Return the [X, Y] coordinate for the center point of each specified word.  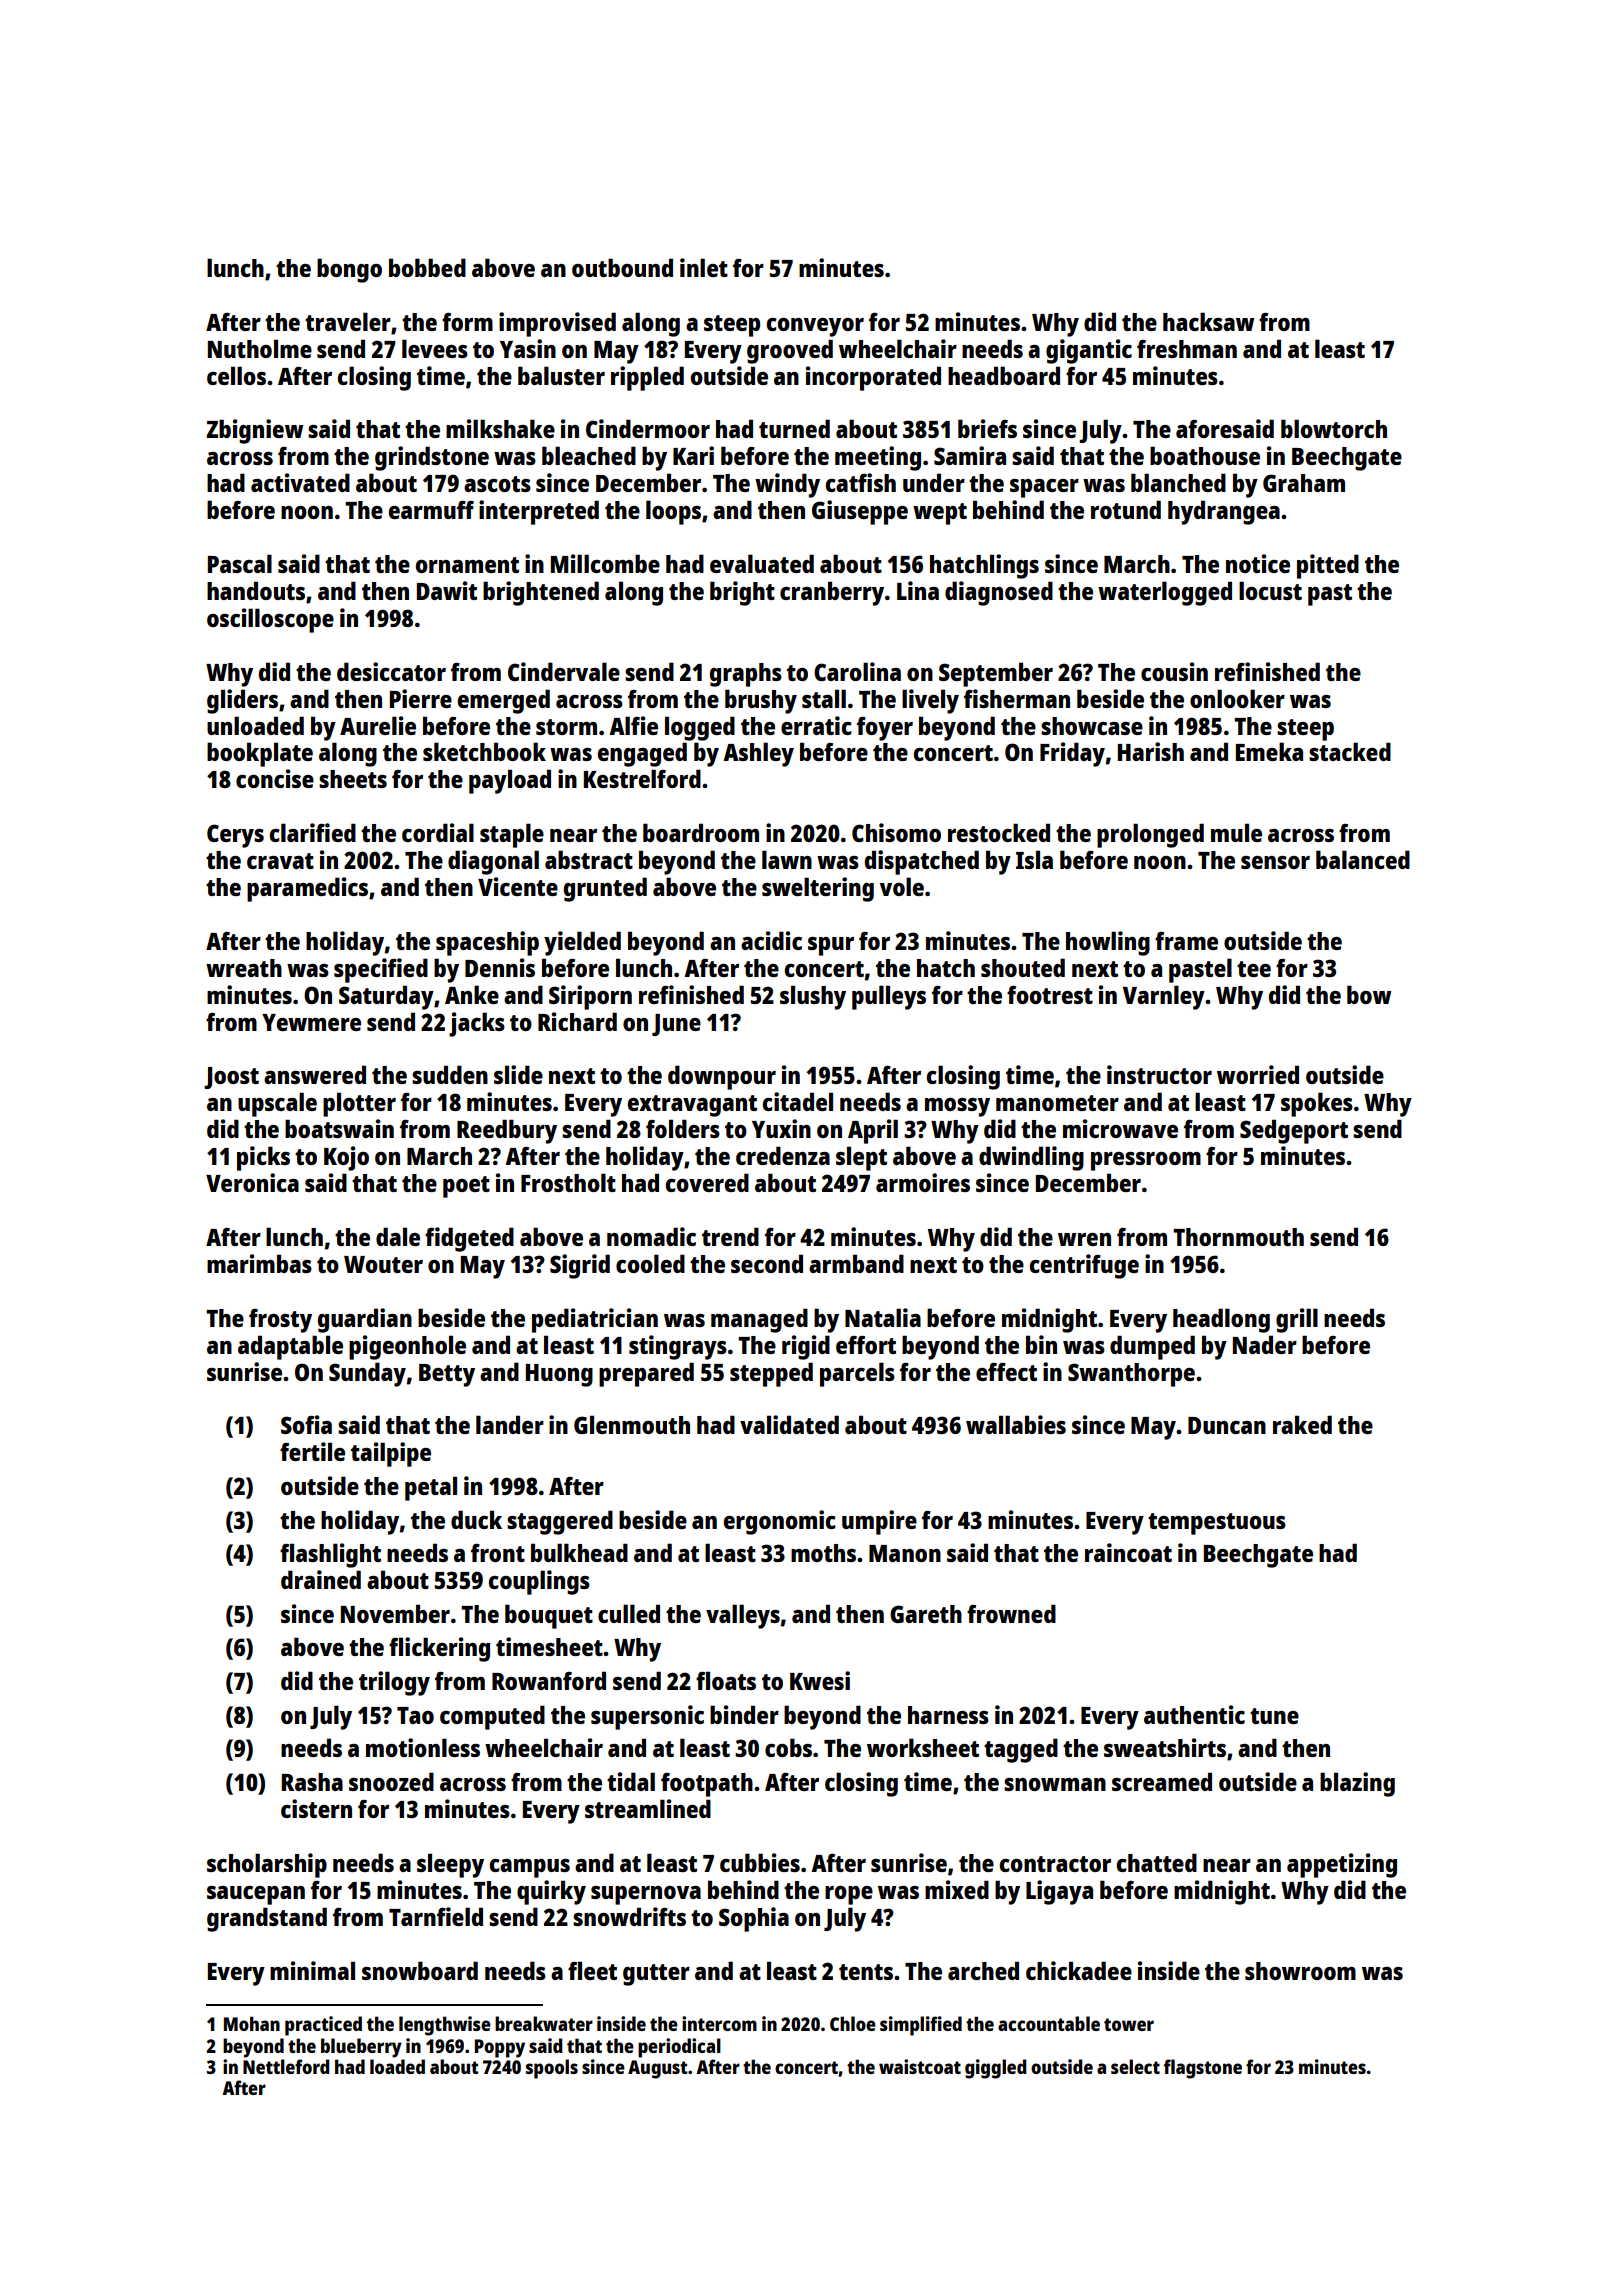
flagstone [1203, 2069]
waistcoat [920, 2066]
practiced [323, 2026]
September [996, 674]
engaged [642, 754]
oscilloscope [270, 620]
